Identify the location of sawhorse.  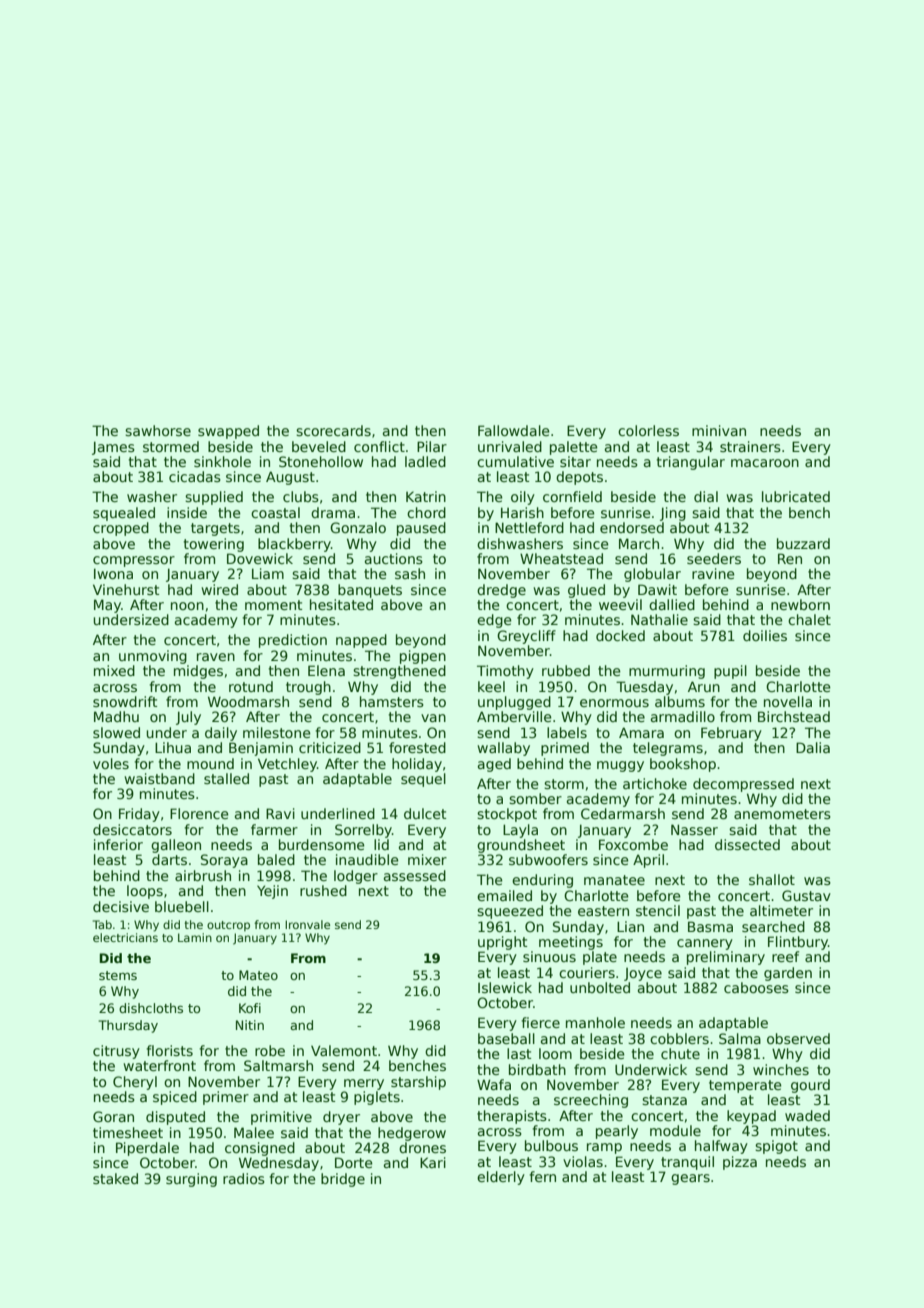
(158, 430).
